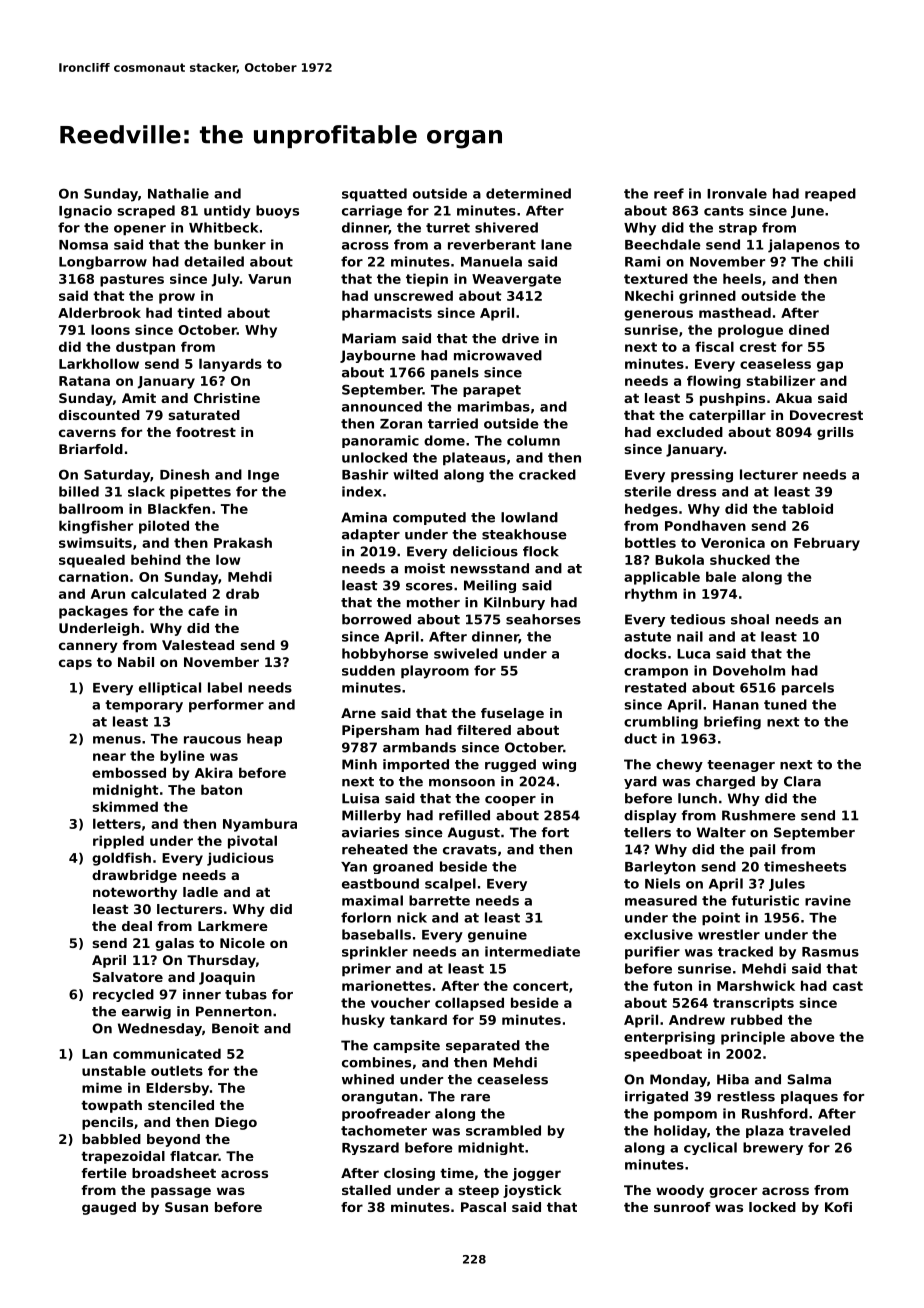  I want to click on tracked, so click(745, 951).
